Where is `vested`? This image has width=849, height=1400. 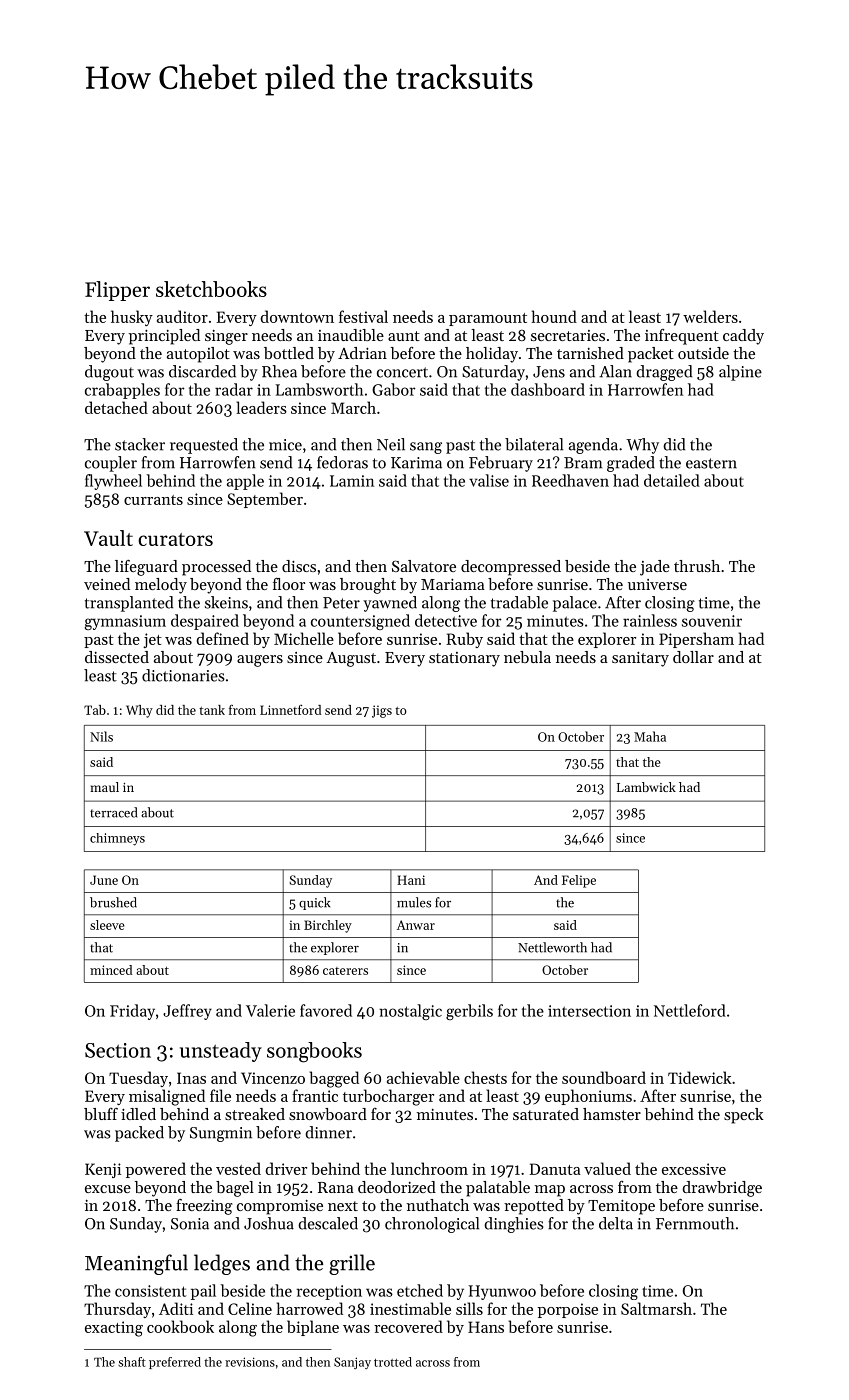
vested is located at coordinates (238, 1168).
